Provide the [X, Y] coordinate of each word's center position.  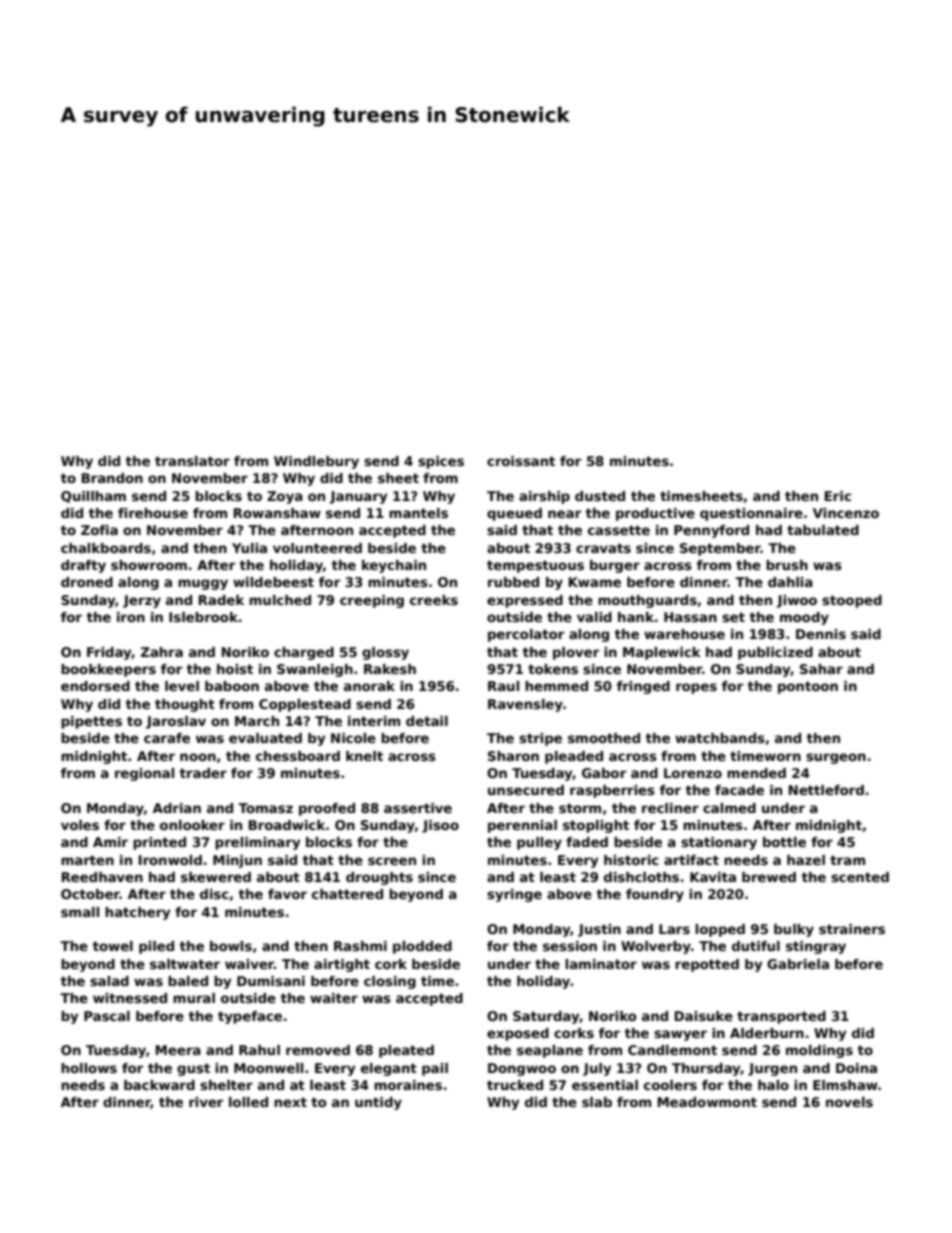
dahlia [790, 582]
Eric [838, 496]
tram [847, 860]
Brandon [112, 478]
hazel [806, 860]
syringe [514, 895]
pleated [406, 1051]
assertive [418, 808]
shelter [226, 1085]
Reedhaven [102, 877]
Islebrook [203, 617]
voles [80, 825]
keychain [394, 566]
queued [514, 514]
